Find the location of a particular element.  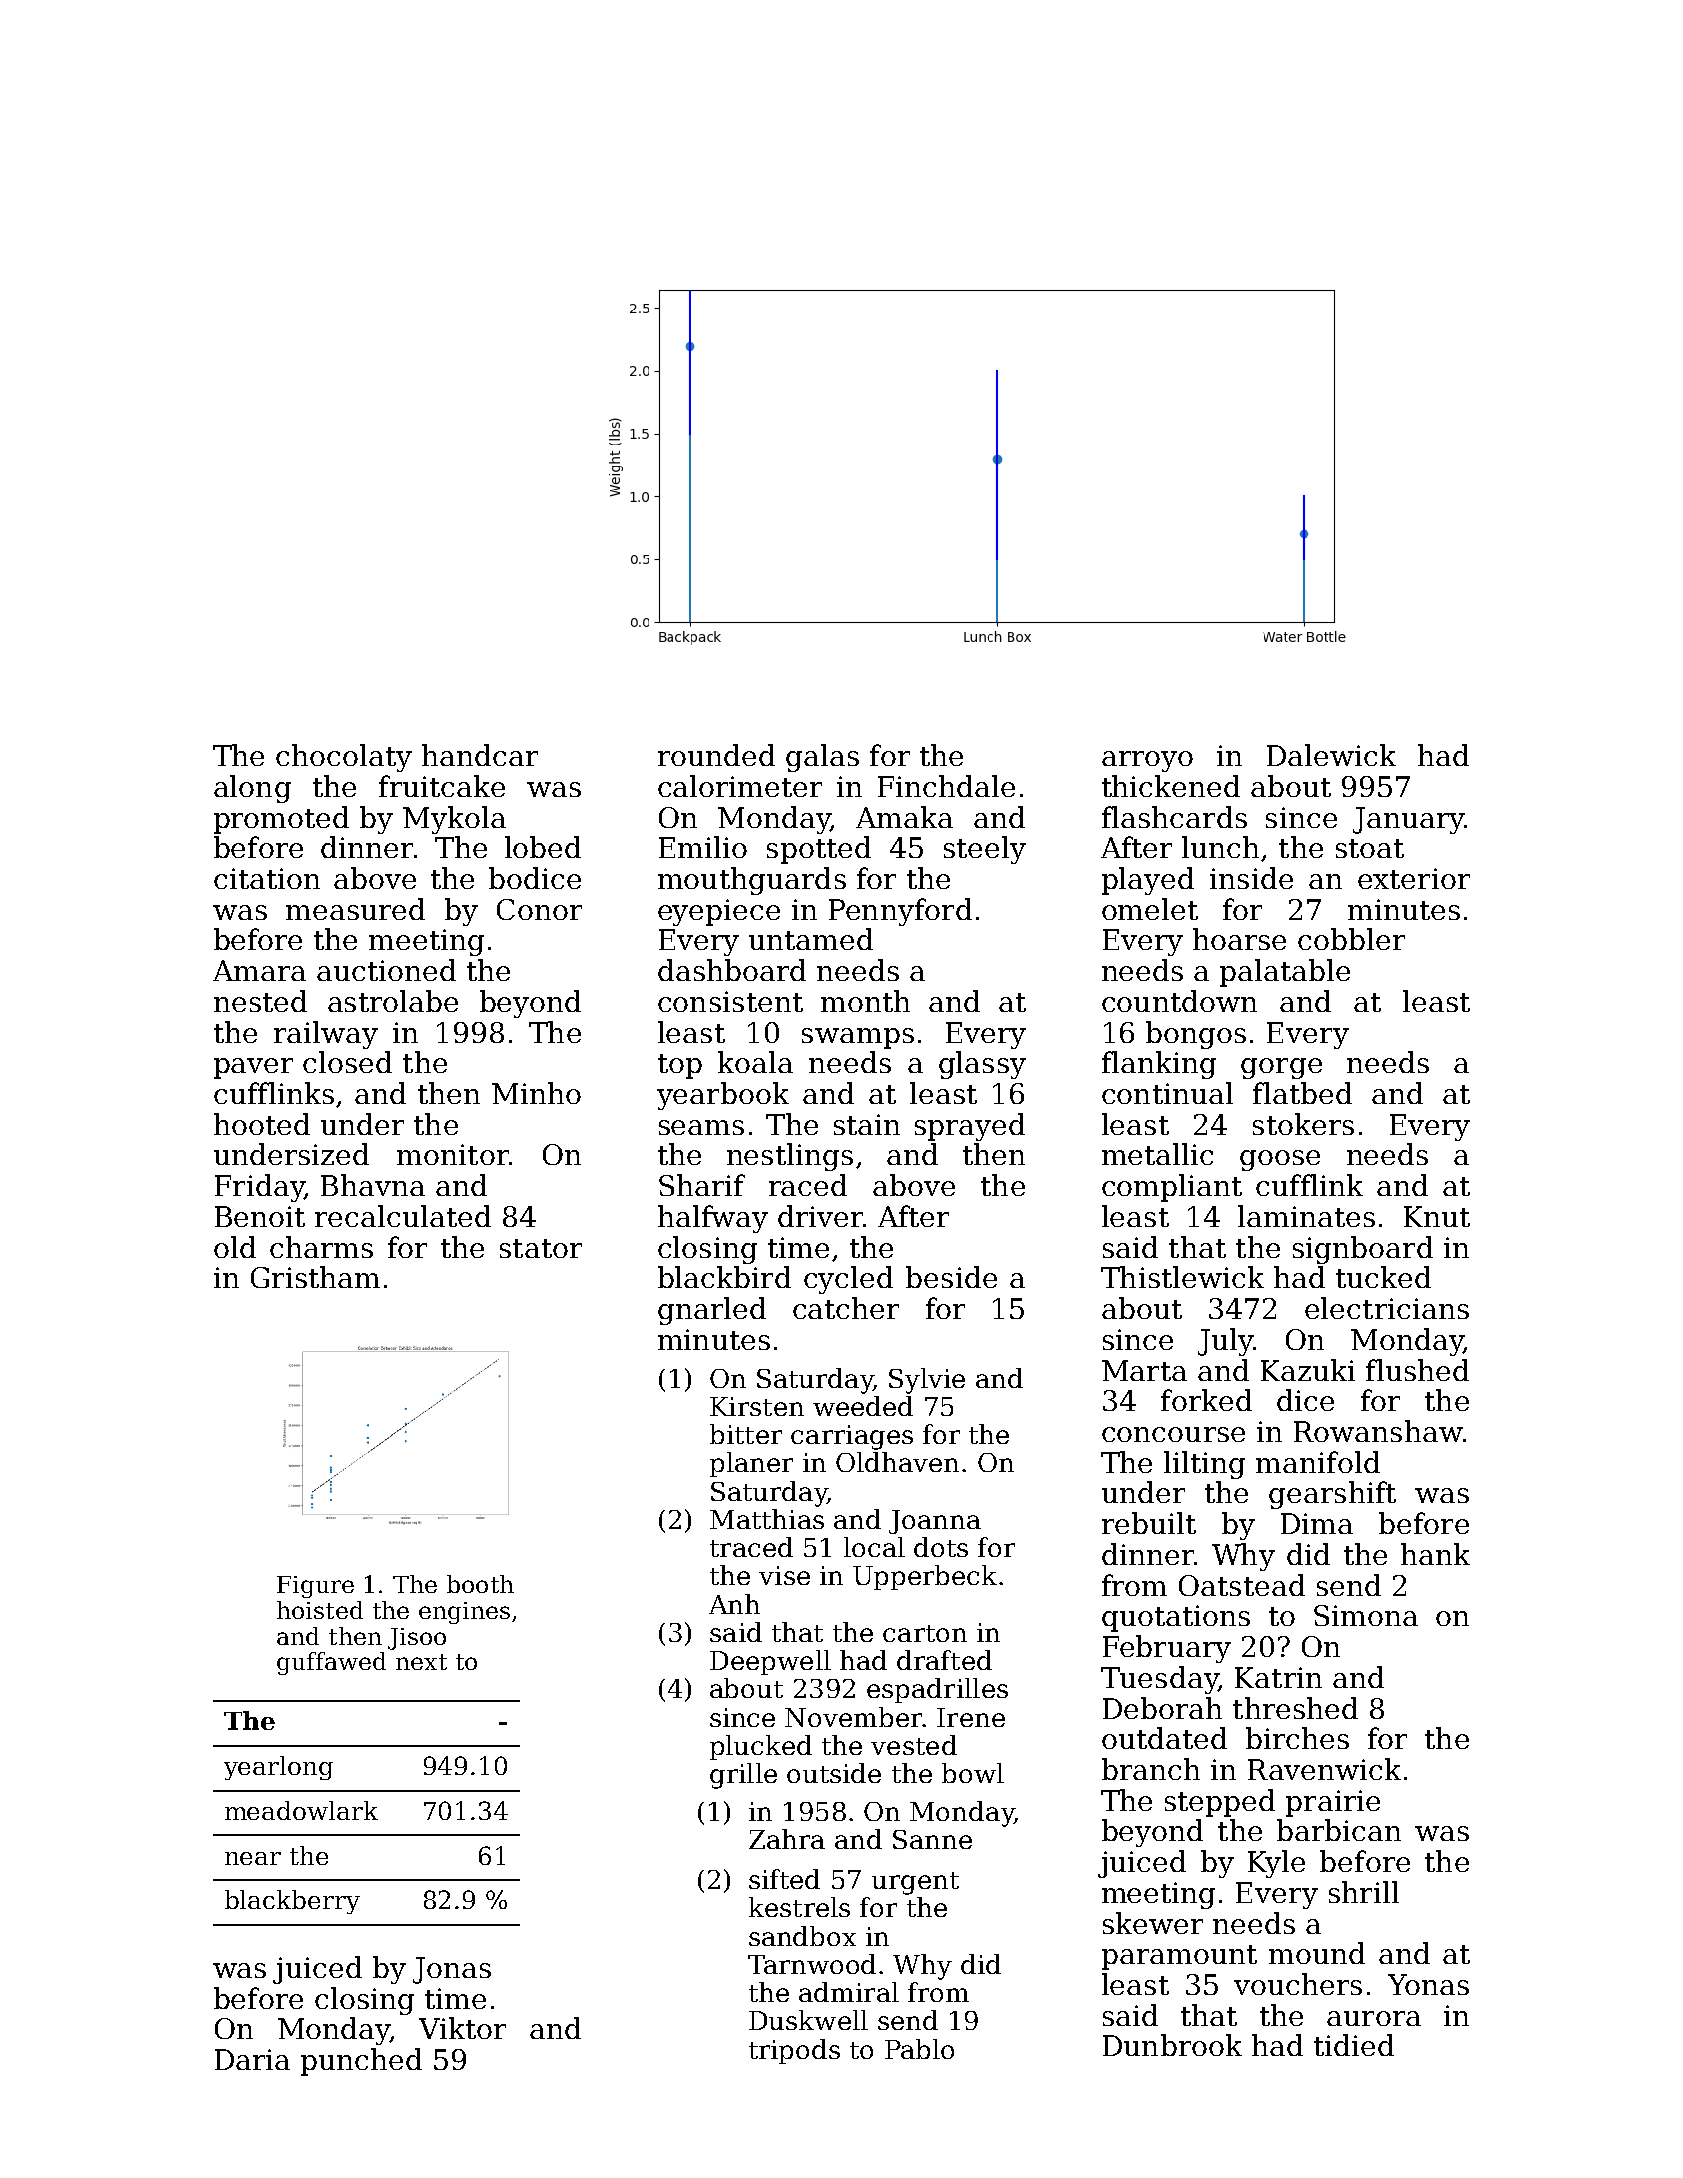

bowl is located at coordinates (973, 1773).
